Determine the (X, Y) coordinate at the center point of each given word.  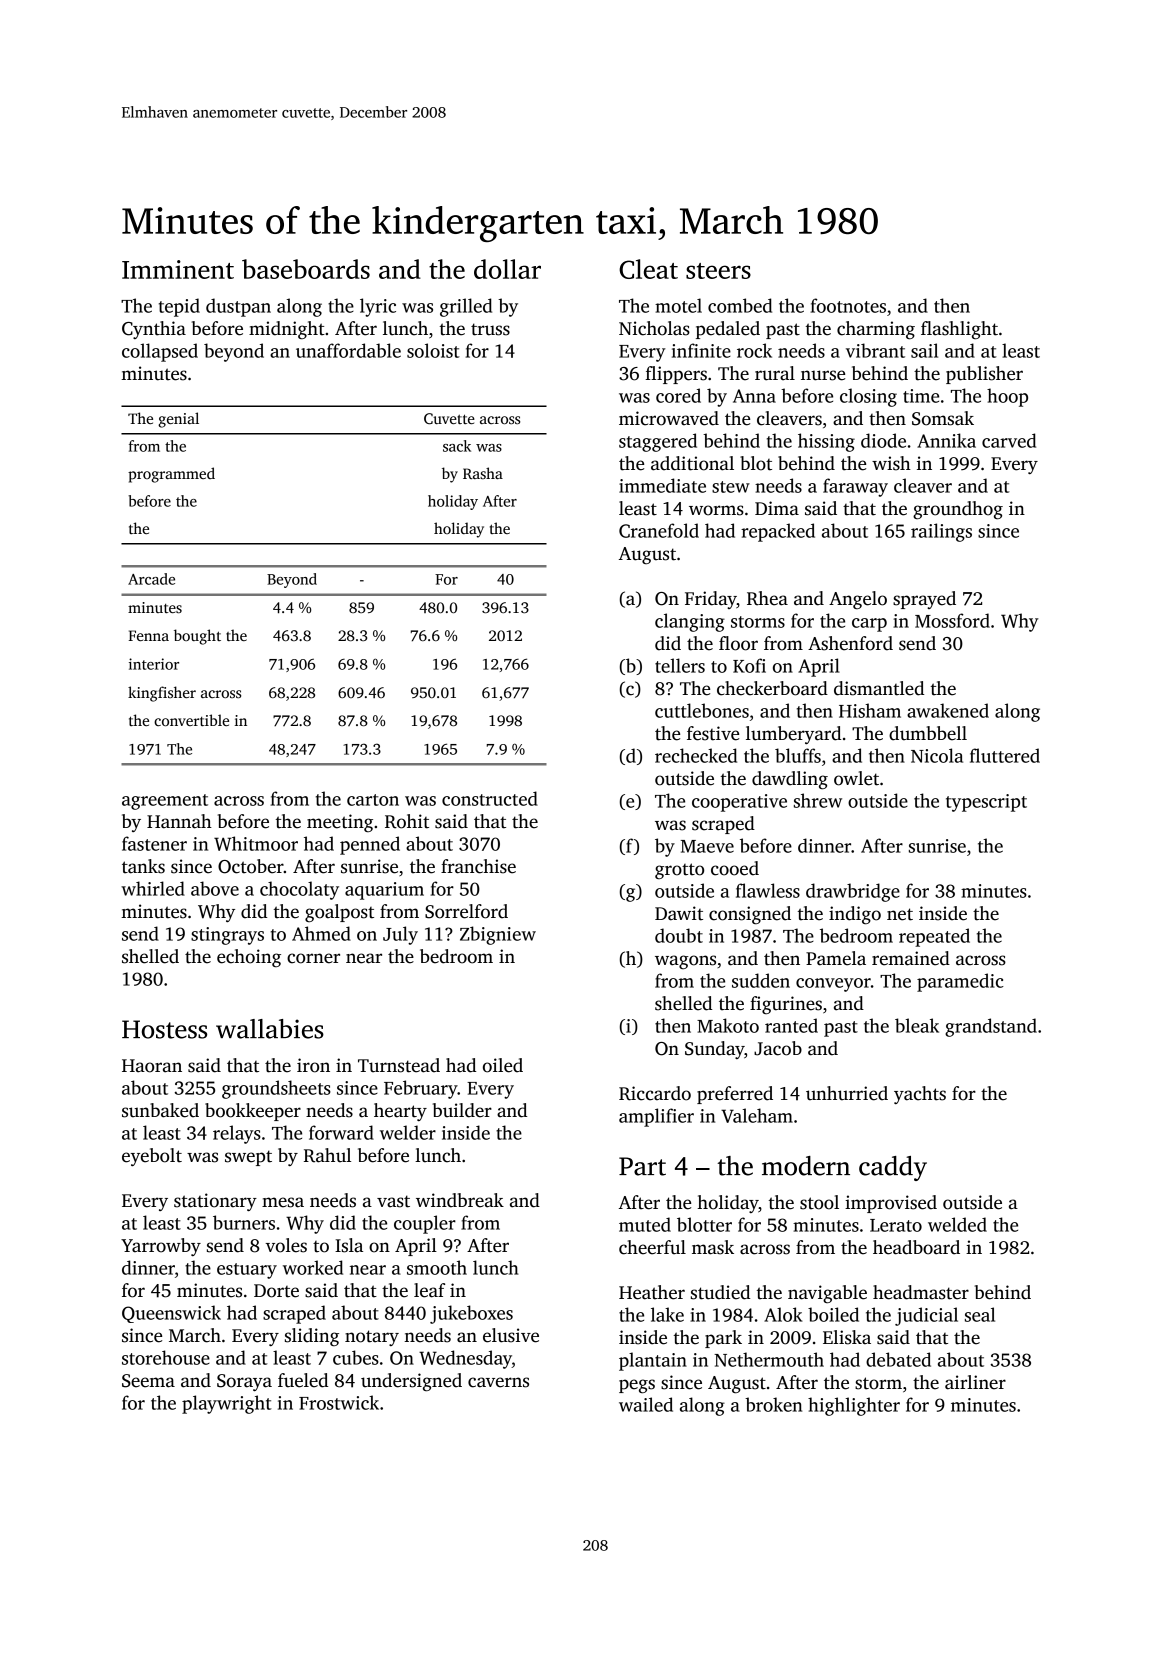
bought (197, 637)
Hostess (164, 1029)
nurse (823, 375)
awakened (948, 710)
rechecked (696, 755)
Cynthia (154, 330)
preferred (735, 1095)
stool (819, 1202)
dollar (507, 269)
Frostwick (339, 1402)
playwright (227, 1404)
